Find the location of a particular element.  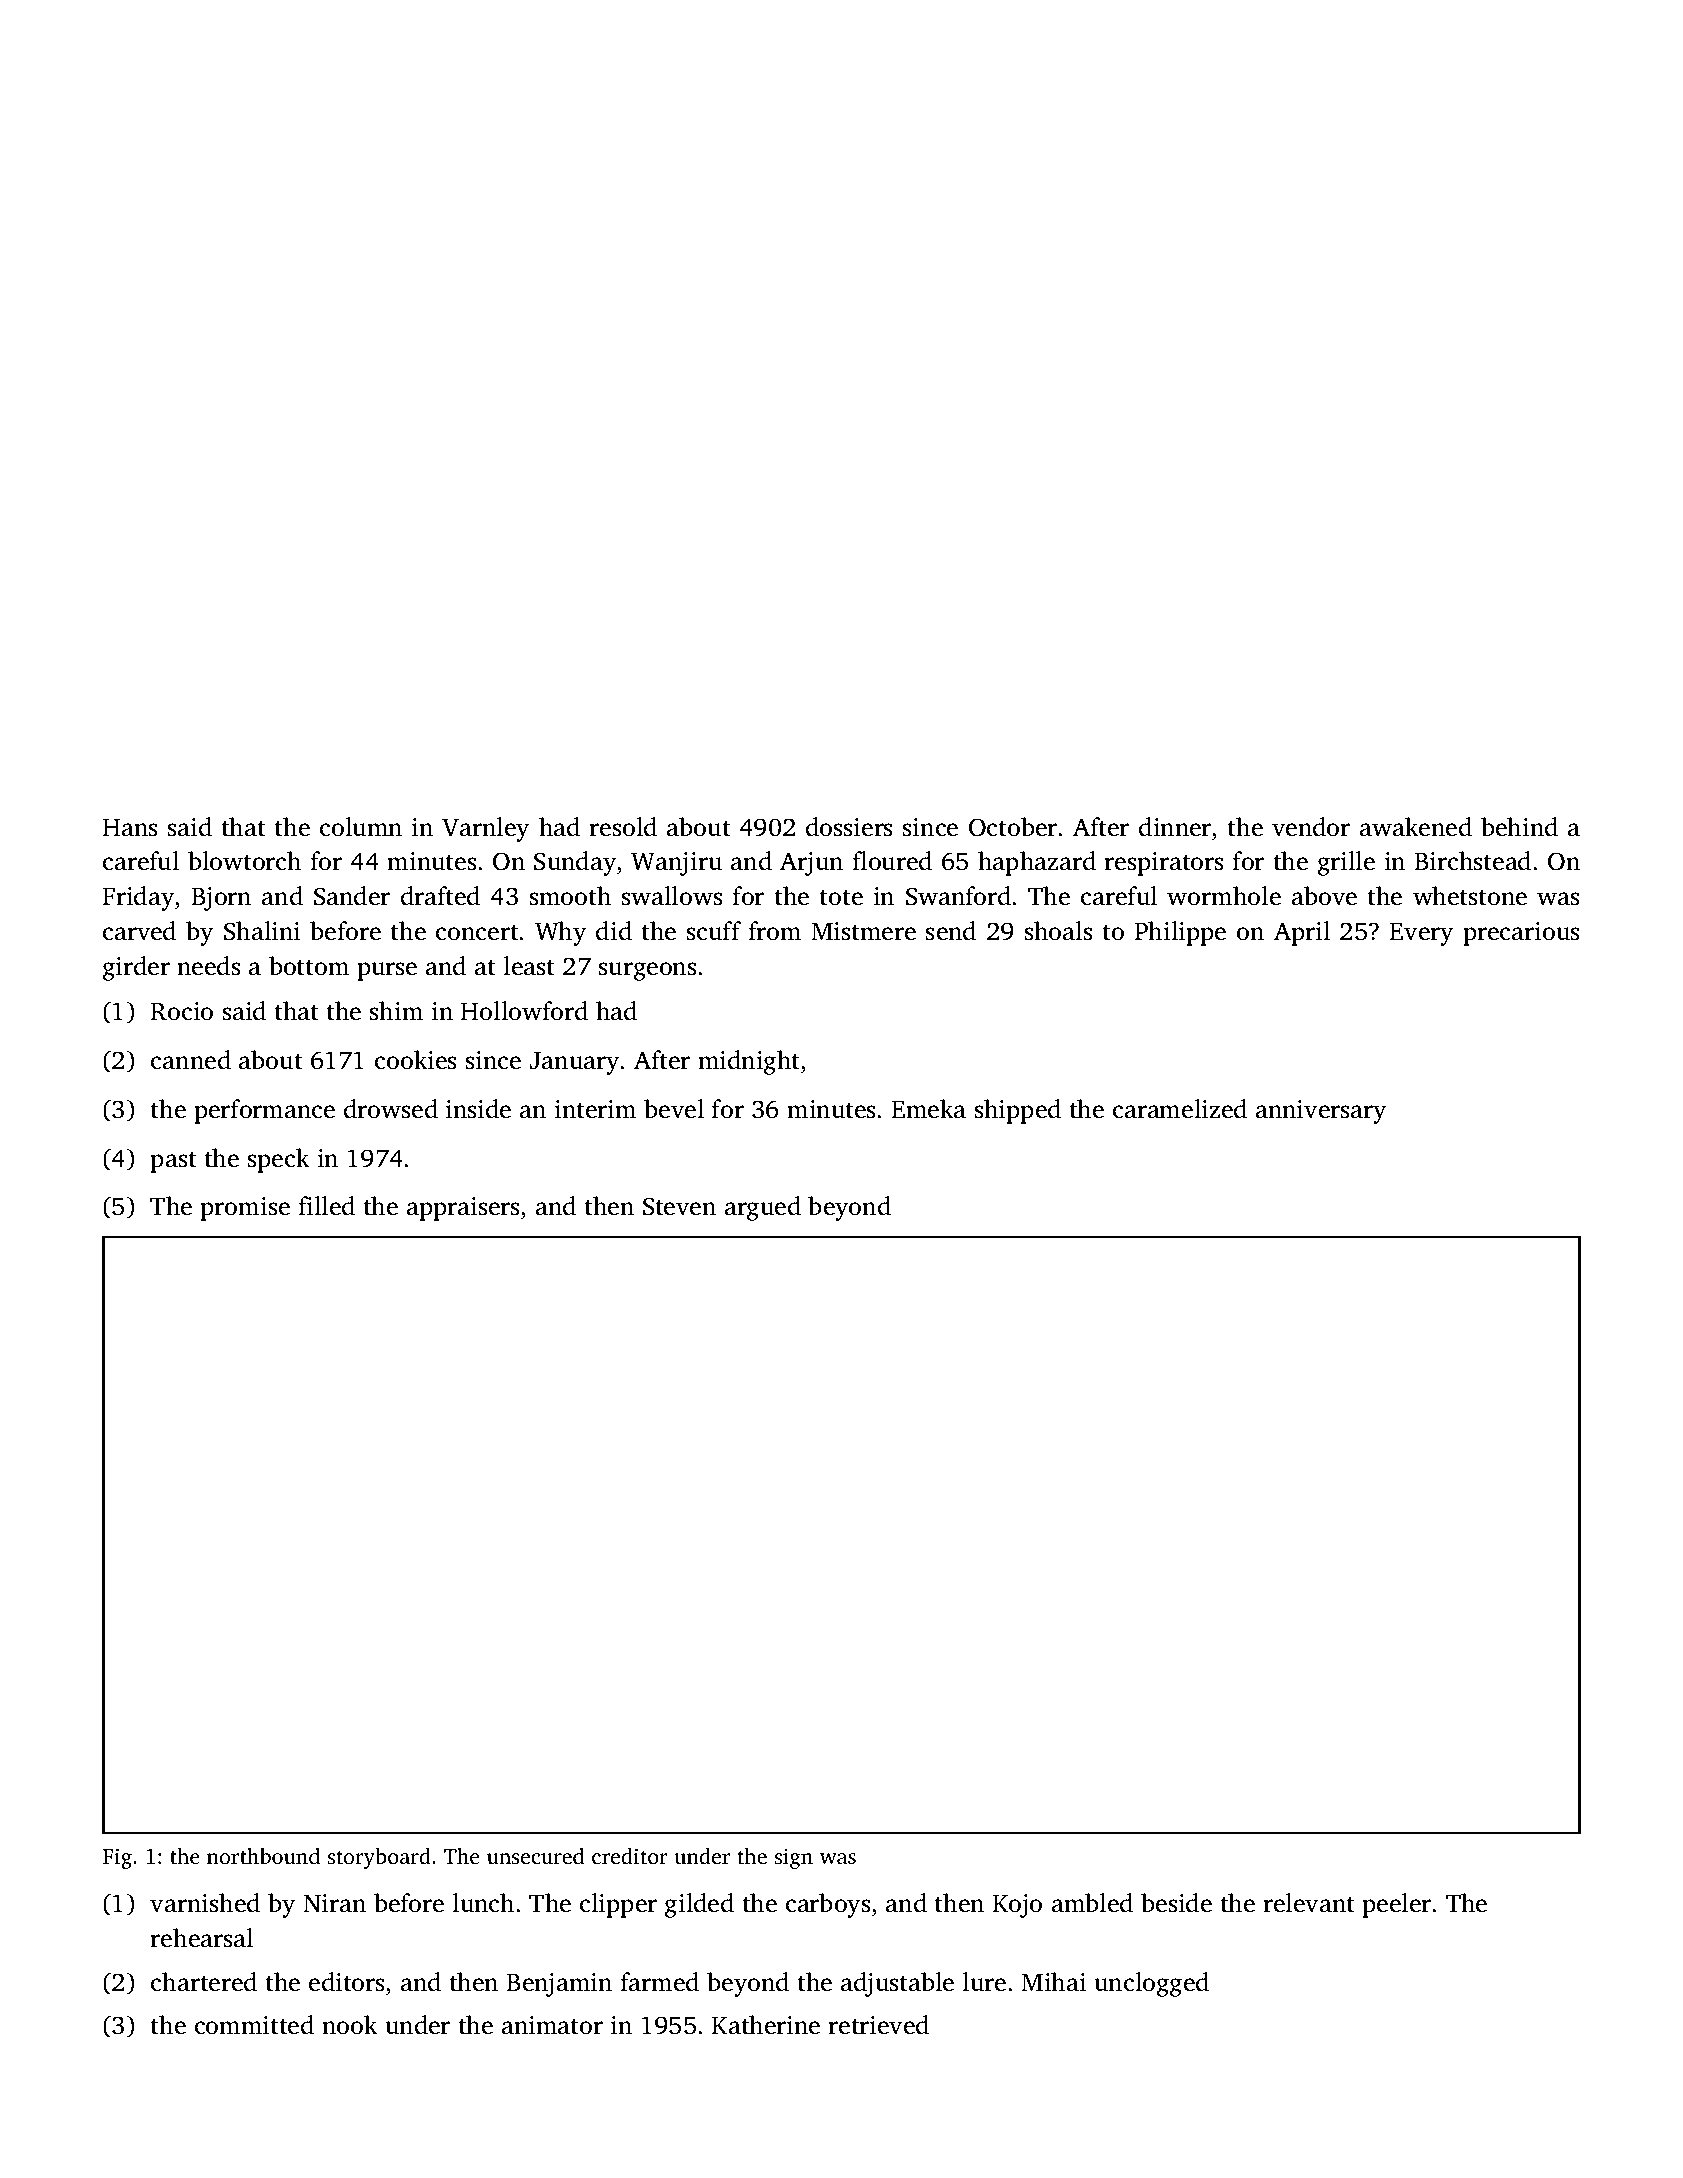

unclogged is located at coordinates (1151, 1984).
